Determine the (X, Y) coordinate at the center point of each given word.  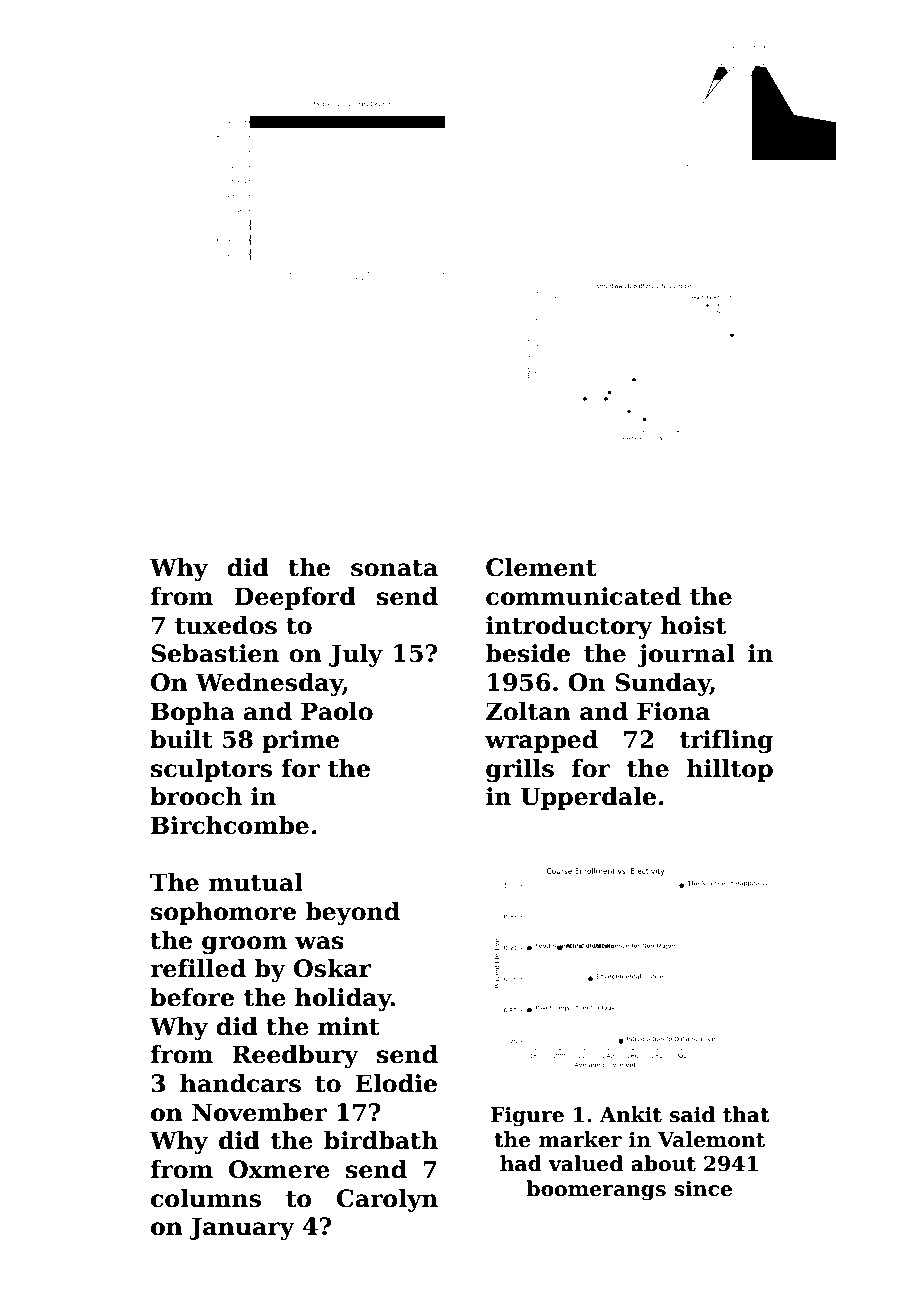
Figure (527, 1117)
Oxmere (279, 1169)
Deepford (295, 598)
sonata (394, 568)
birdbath (381, 1140)
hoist (693, 625)
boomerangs (596, 1190)
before (192, 997)
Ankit (630, 1114)
